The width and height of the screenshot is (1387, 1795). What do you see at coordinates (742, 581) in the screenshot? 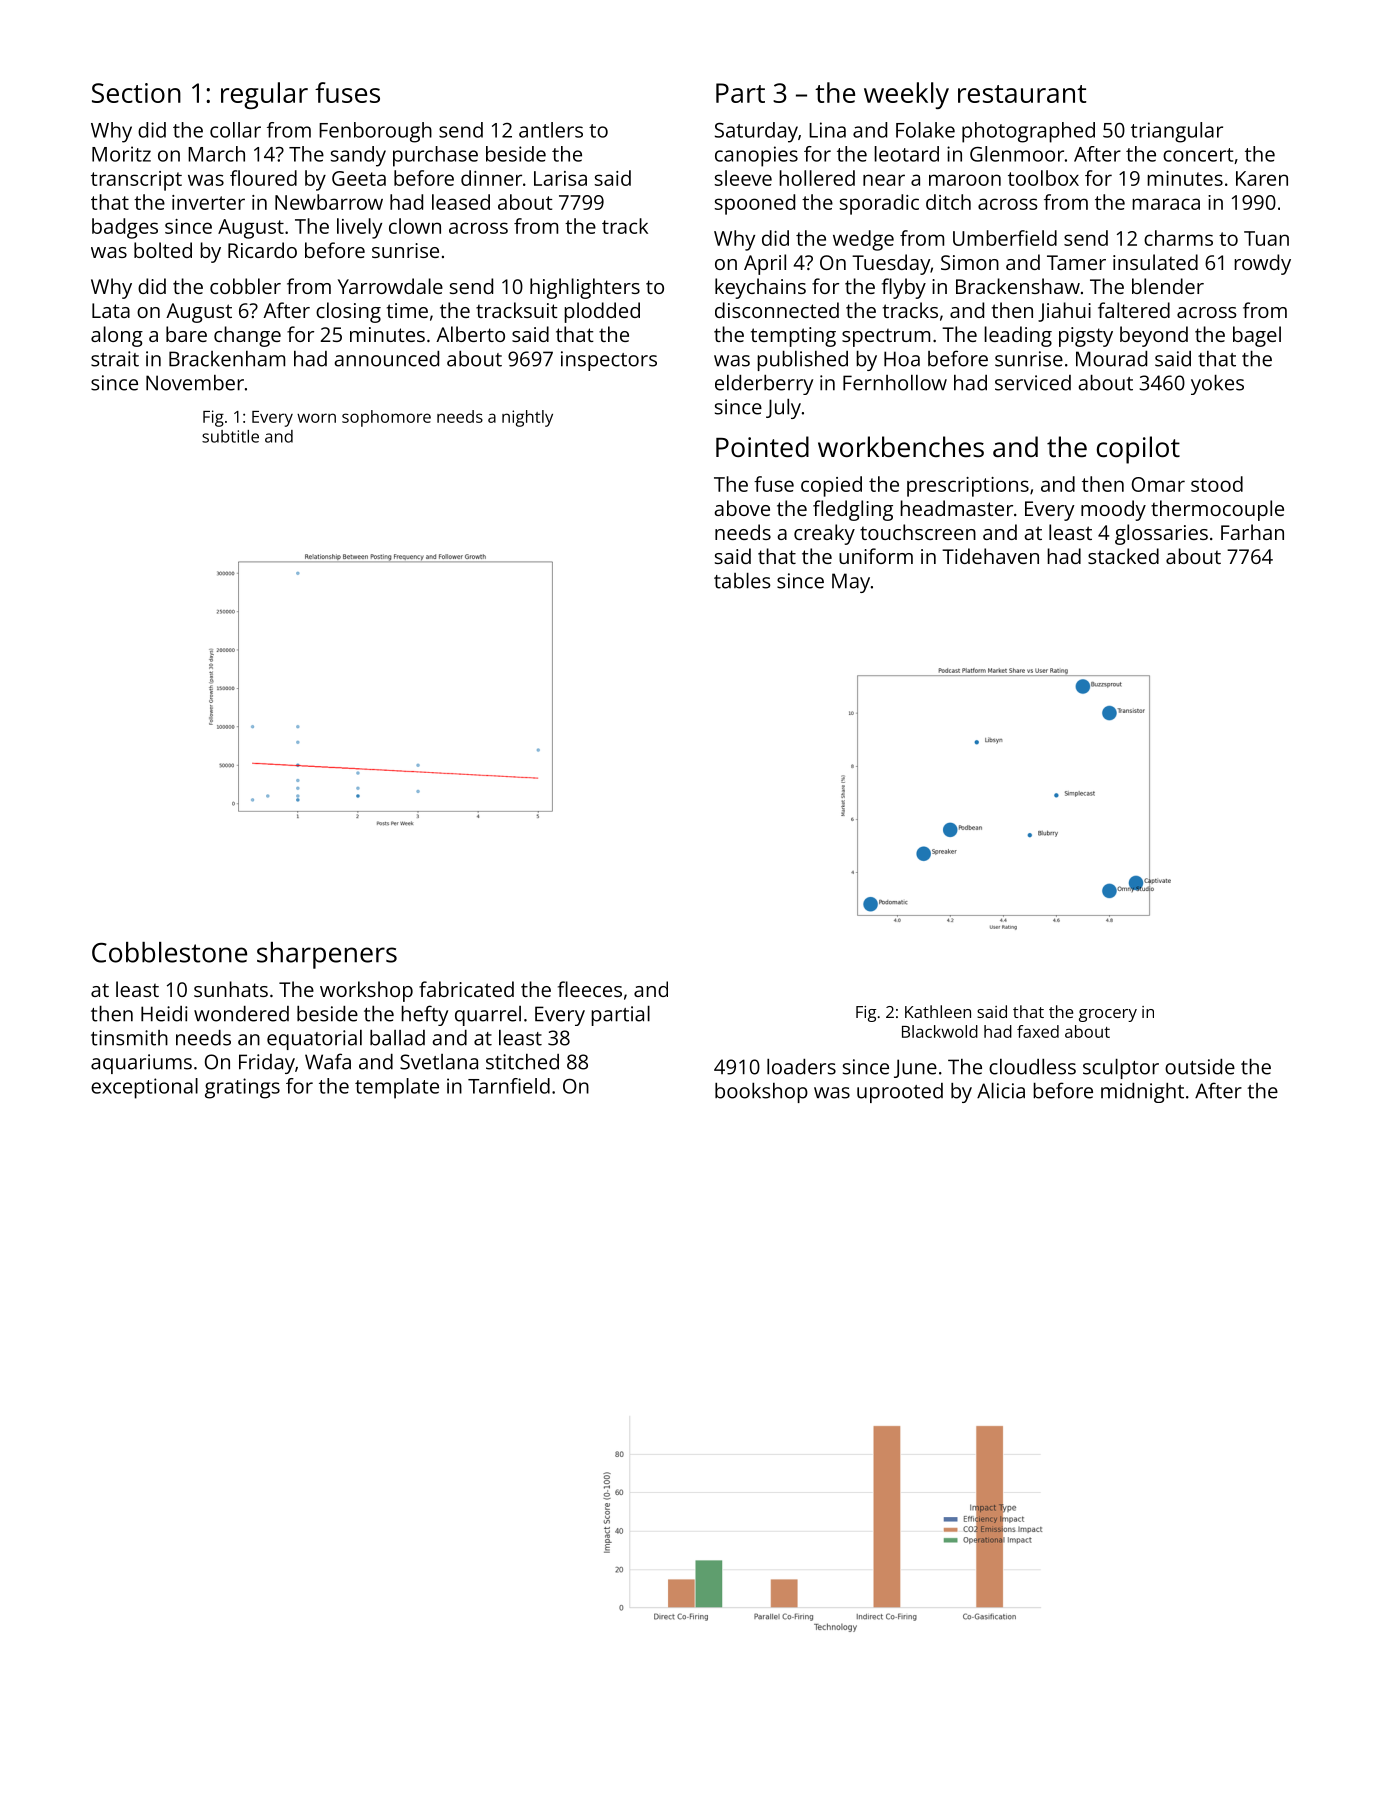
I see `tables` at bounding box center [742, 581].
